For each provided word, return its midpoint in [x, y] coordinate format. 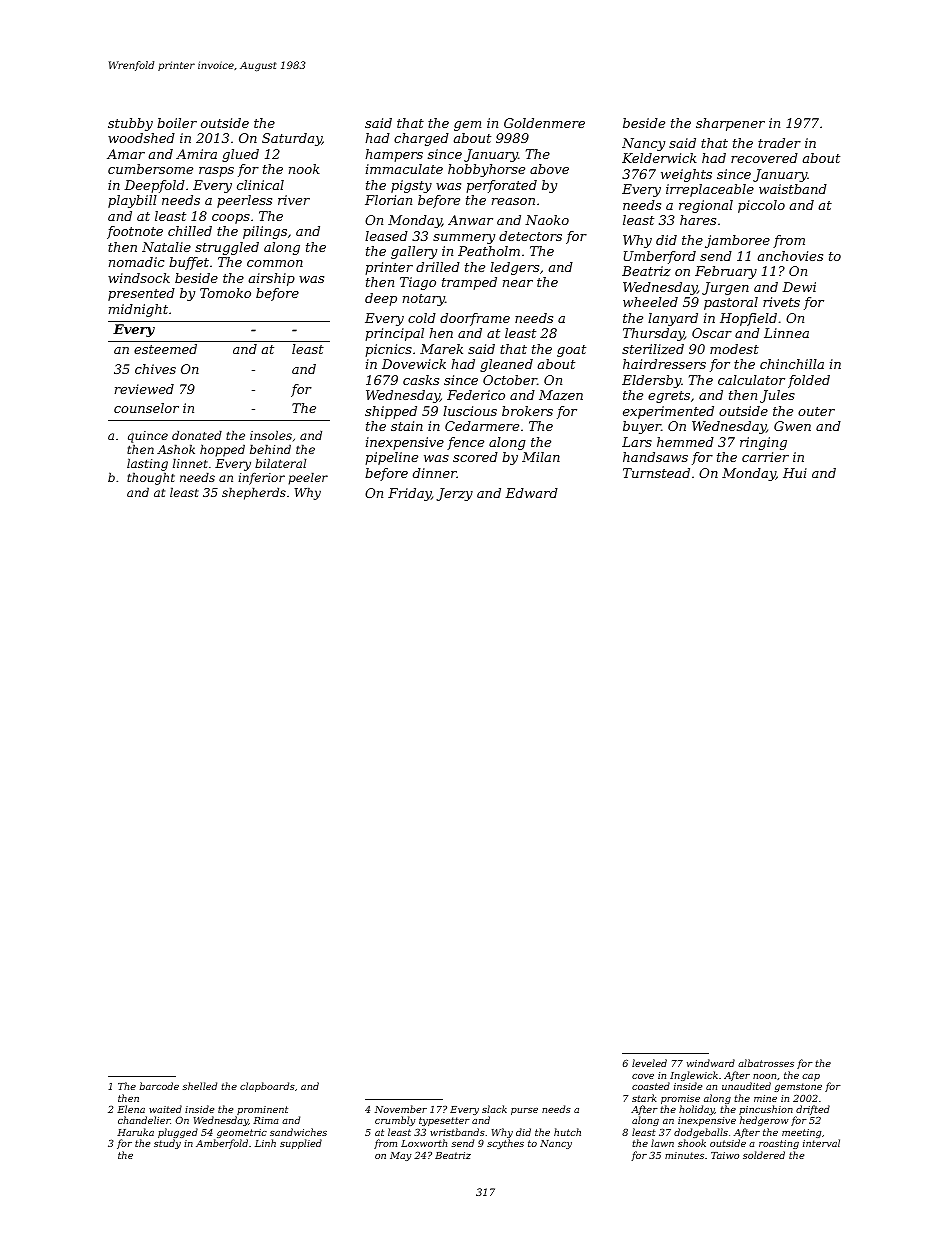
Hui [795, 473]
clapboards [267, 1087]
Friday [410, 494]
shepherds [254, 493]
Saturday [292, 139]
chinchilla [792, 364]
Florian [388, 200]
